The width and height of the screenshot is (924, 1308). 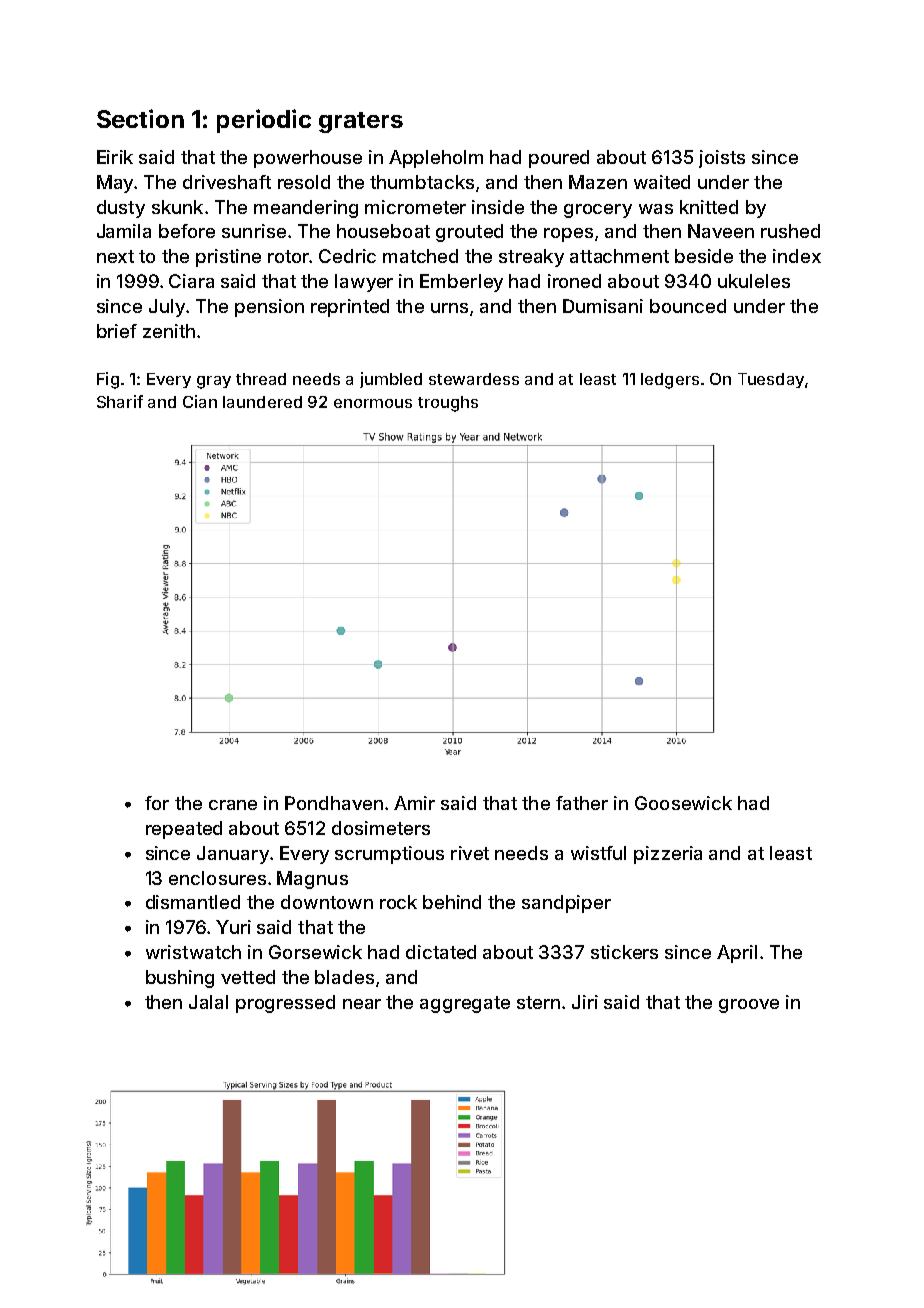 What do you see at coordinates (120, 401) in the screenshot?
I see `Sharif` at bounding box center [120, 401].
